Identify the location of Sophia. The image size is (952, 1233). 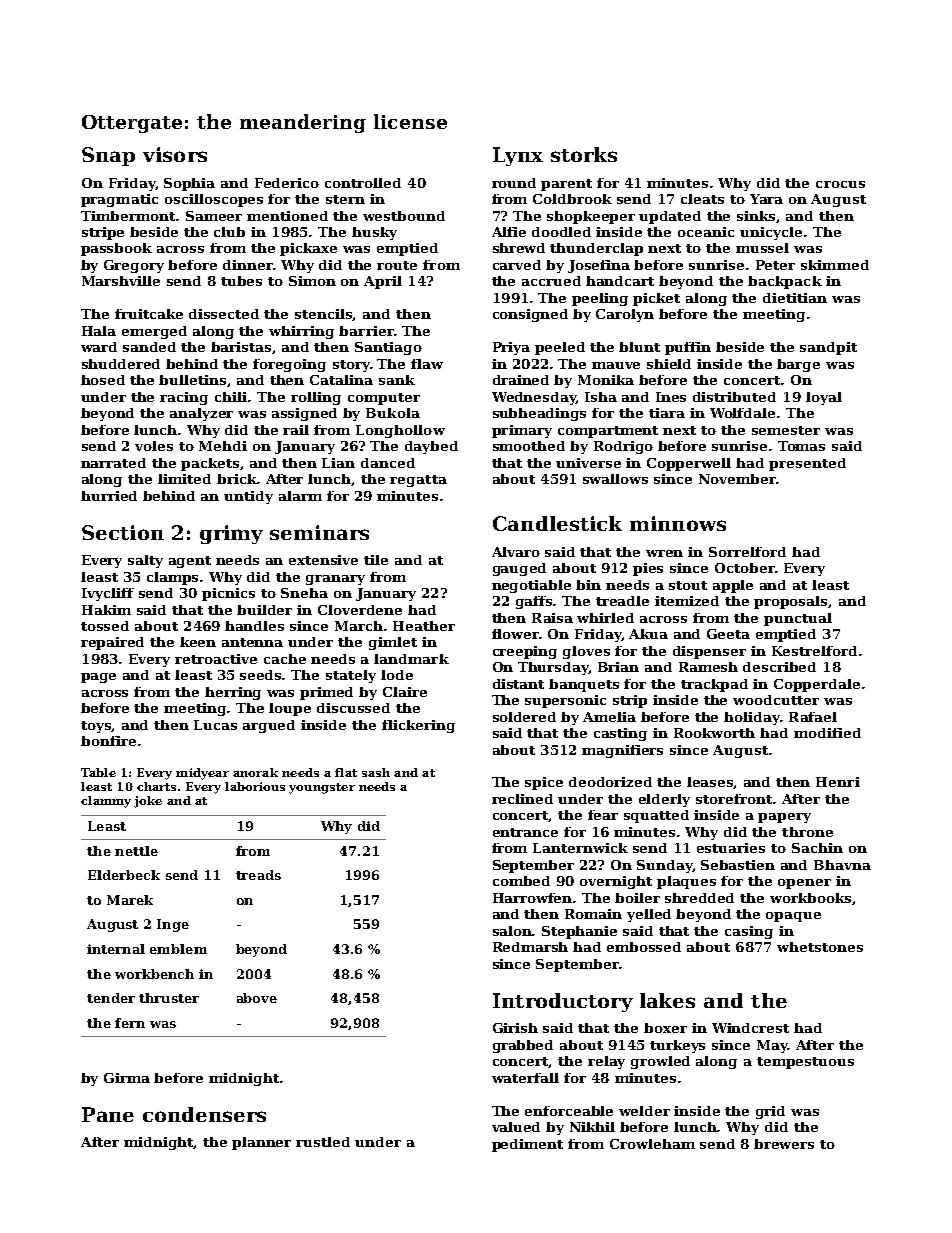
(189, 184).
